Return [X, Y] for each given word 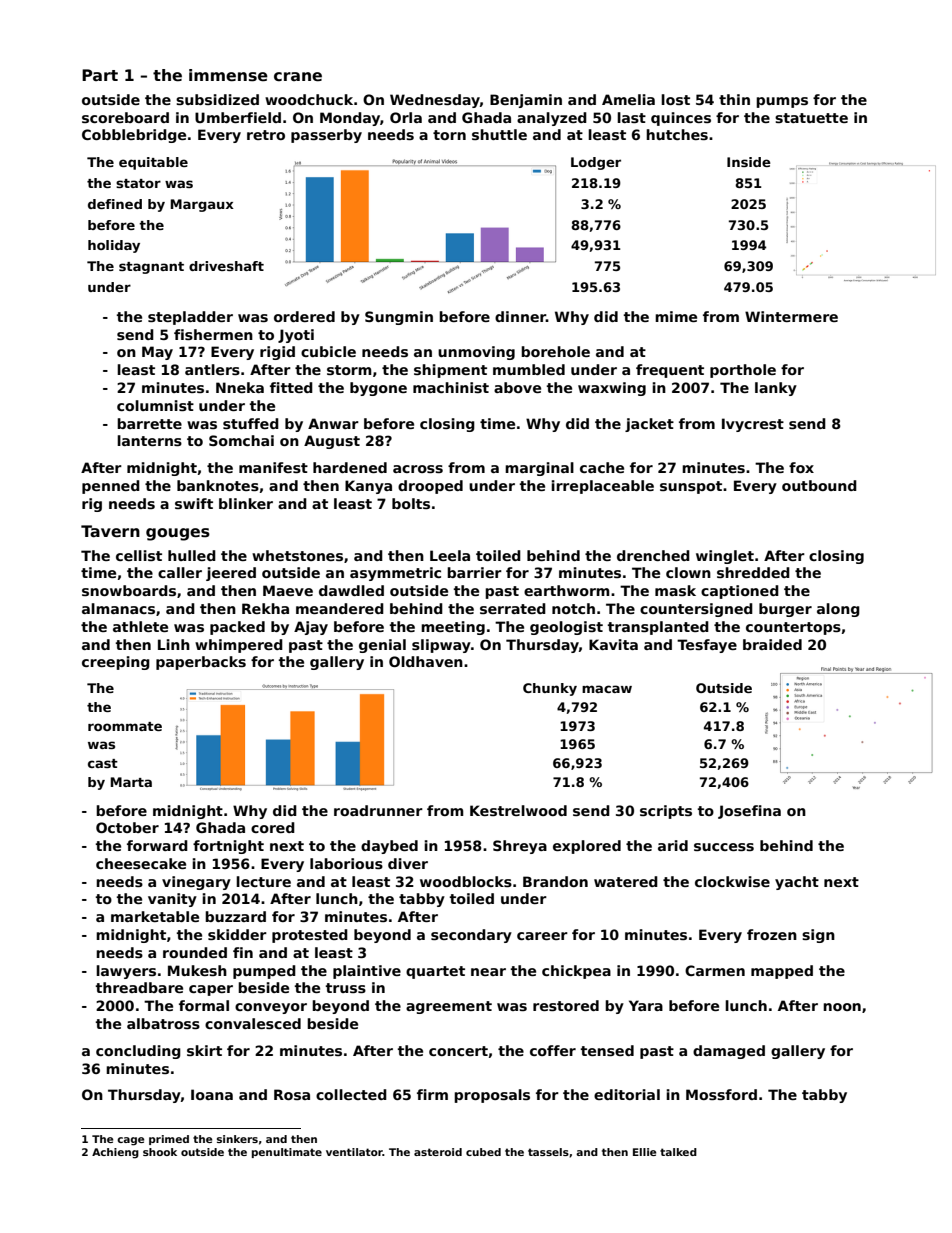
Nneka [240, 387]
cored [273, 827]
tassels [548, 1152]
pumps [782, 102]
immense [228, 75]
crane [298, 77]
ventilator [354, 1152]
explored [587, 847]
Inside [749, 162]
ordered [304, 316]
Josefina [749, 812]
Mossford [721, 1094]
